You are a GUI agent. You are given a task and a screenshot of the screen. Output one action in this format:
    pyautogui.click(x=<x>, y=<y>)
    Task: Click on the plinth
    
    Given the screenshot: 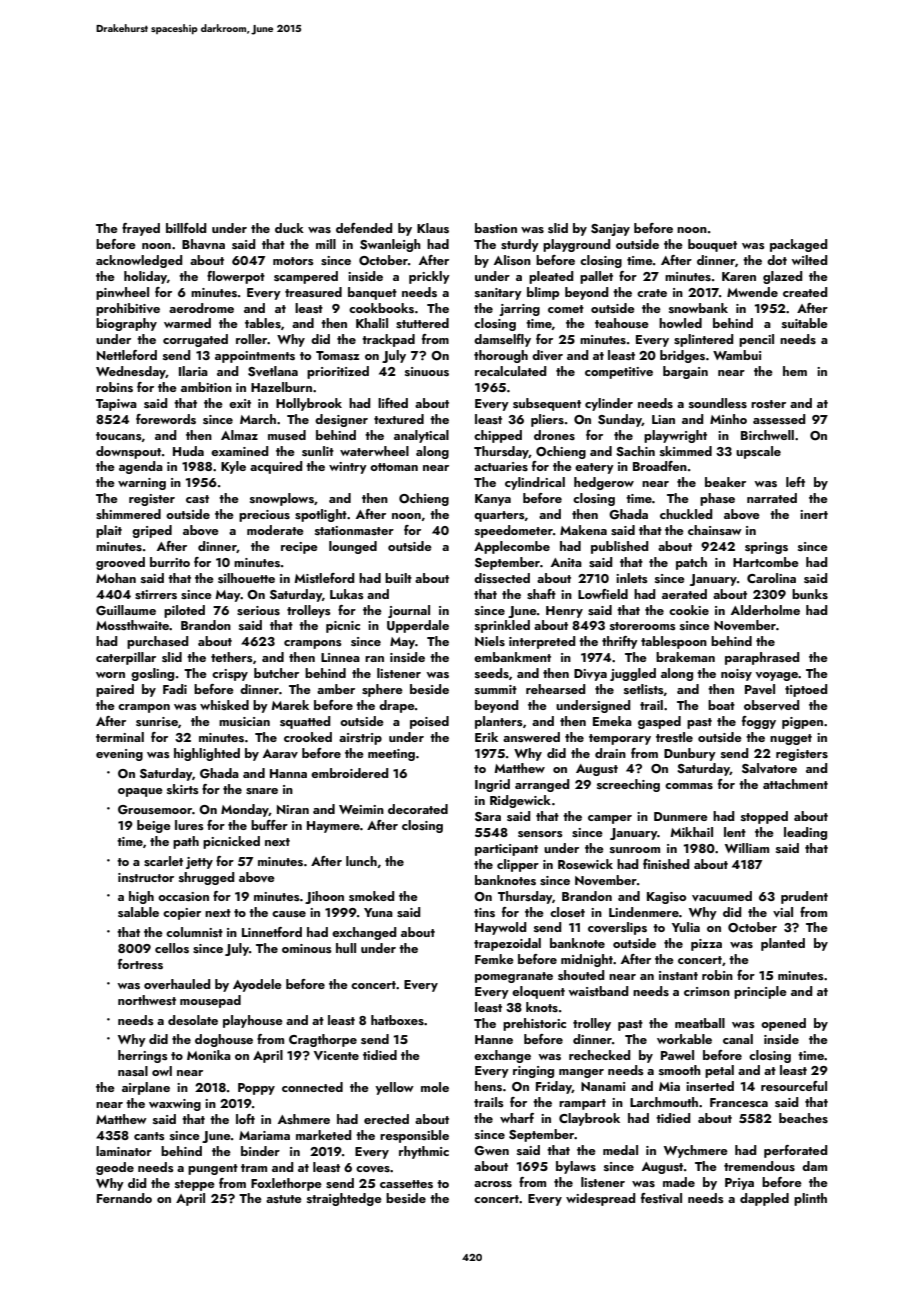 What is the action you would take?
    pyautogui.click(x=810, y=1199)
